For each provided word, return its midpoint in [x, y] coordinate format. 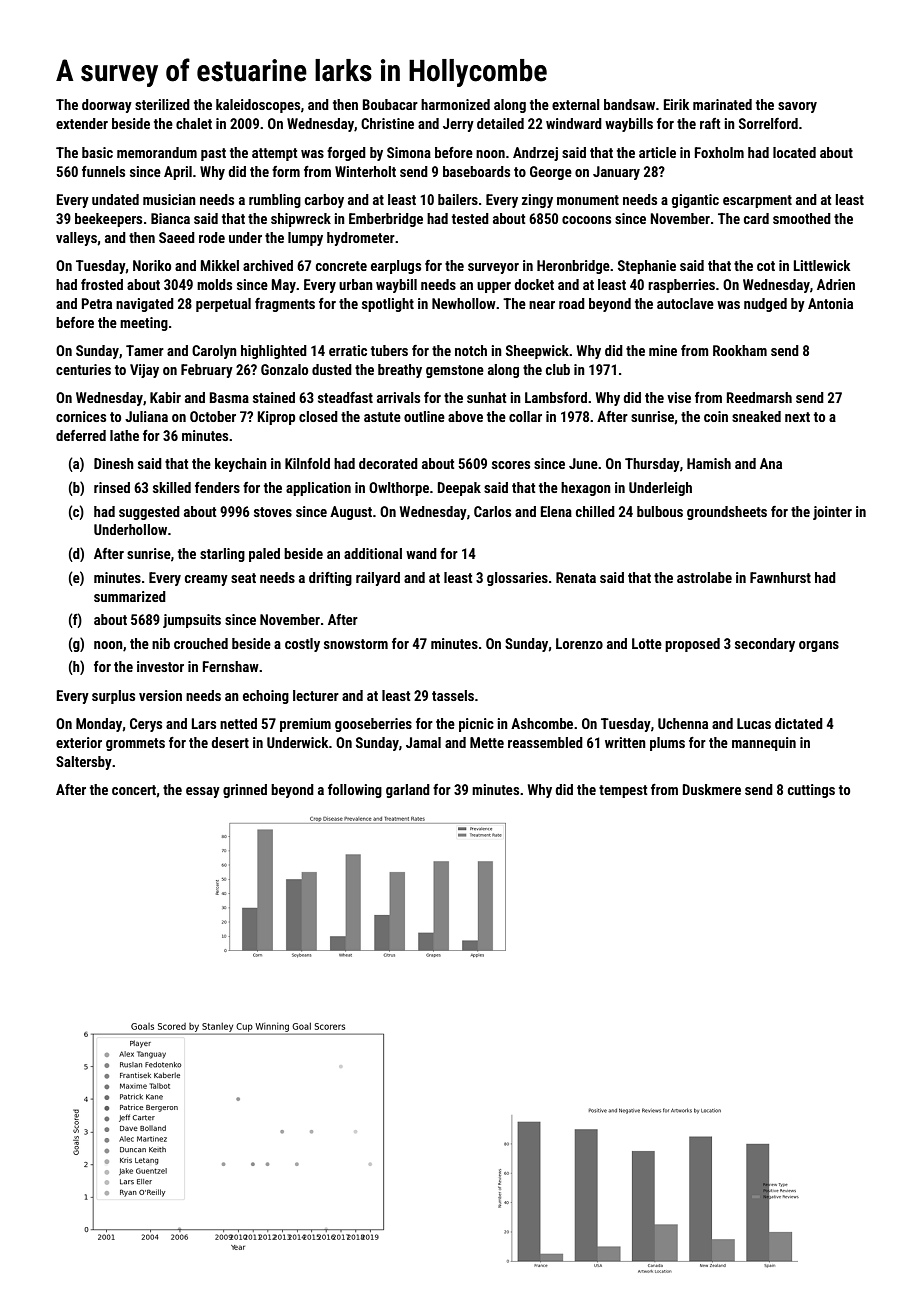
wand [421, 553]
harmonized [455, 104]
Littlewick [822, 265]
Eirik [676, 104]
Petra [97, 303]
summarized [130, 596]
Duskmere [712, 789]
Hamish [709, 463]
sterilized [162, 104]
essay [203, 792]
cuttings [811, 791]
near [542, 305]
